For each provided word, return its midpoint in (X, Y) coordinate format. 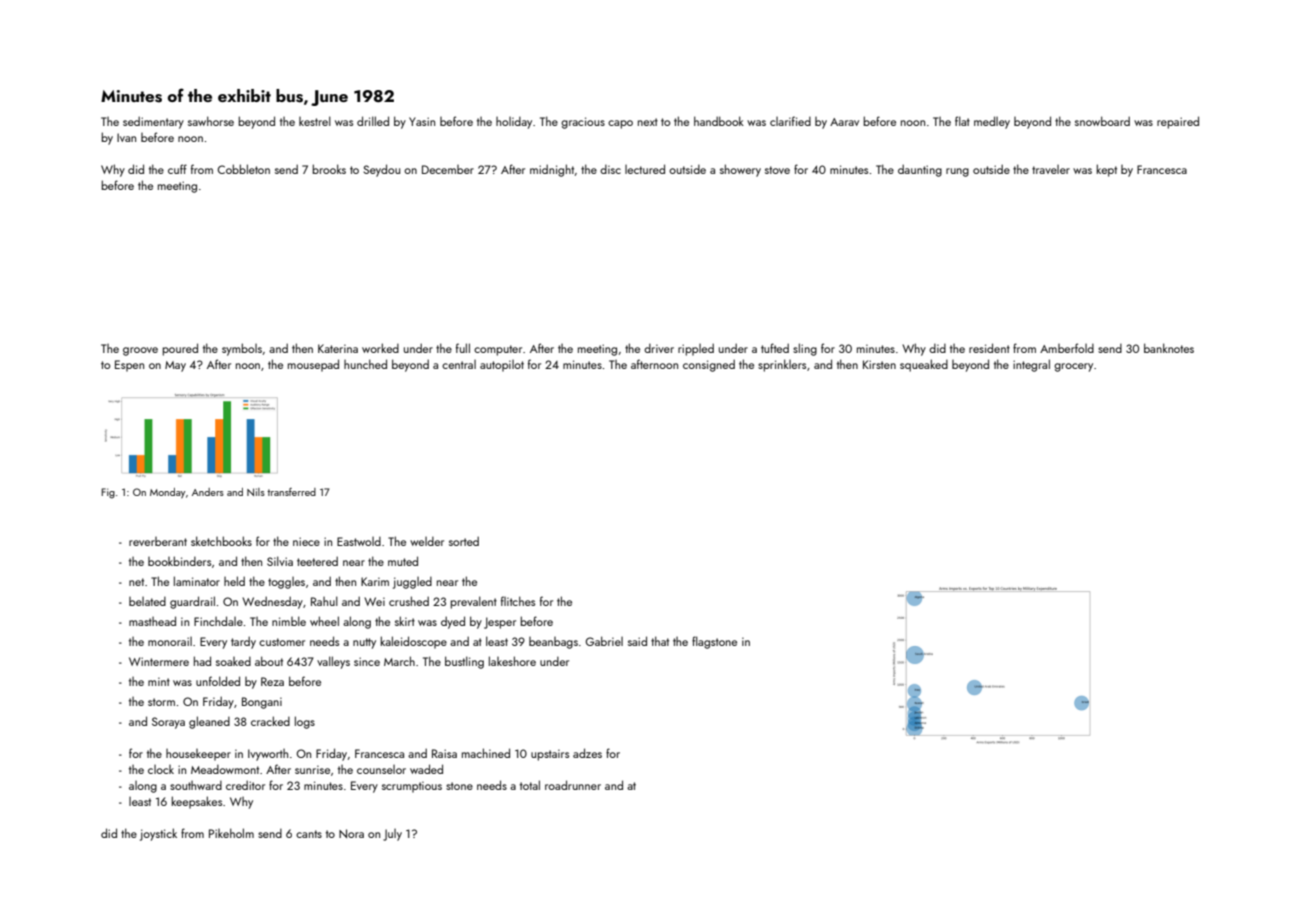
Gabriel (604, 641)
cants (309, 834)
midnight (552, 170)
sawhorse (211, 121)
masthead (152, 621)
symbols (242, 349)
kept (1106, 170)
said (637, 641)
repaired (1178, 122)
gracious (583, 123)
